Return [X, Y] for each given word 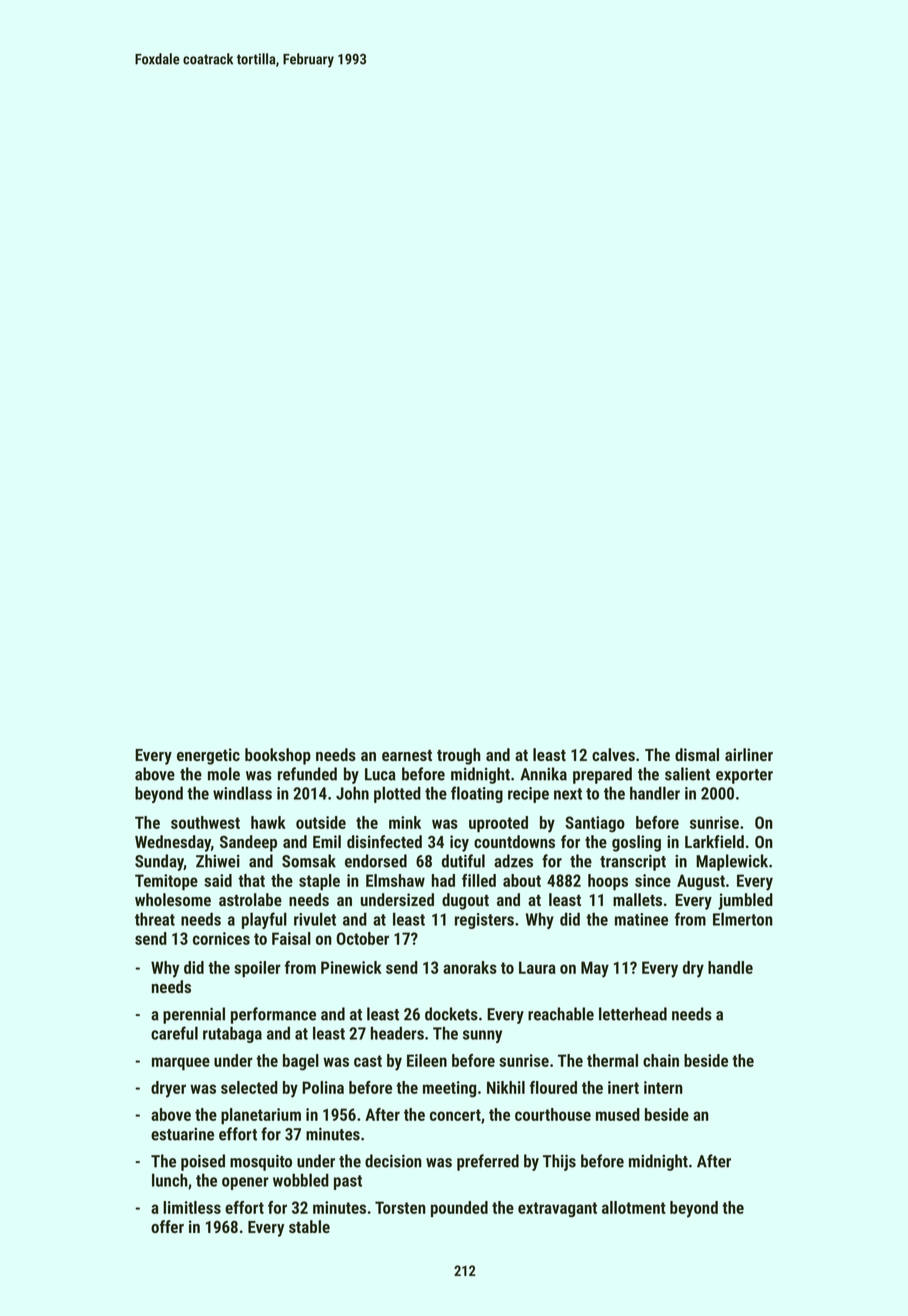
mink [405, 822]
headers [397, 1033]
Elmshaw [395, 880]
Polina [323, 1087]
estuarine [182, 1134]
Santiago [595, 824]
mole [224, 774]
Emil [327, 841]
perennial [194, 1015]
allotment [634, 1207]
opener [245, 1183]
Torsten [400, 1207]
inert [623, 1087]
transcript [633, 862]
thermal [612, 1060]
